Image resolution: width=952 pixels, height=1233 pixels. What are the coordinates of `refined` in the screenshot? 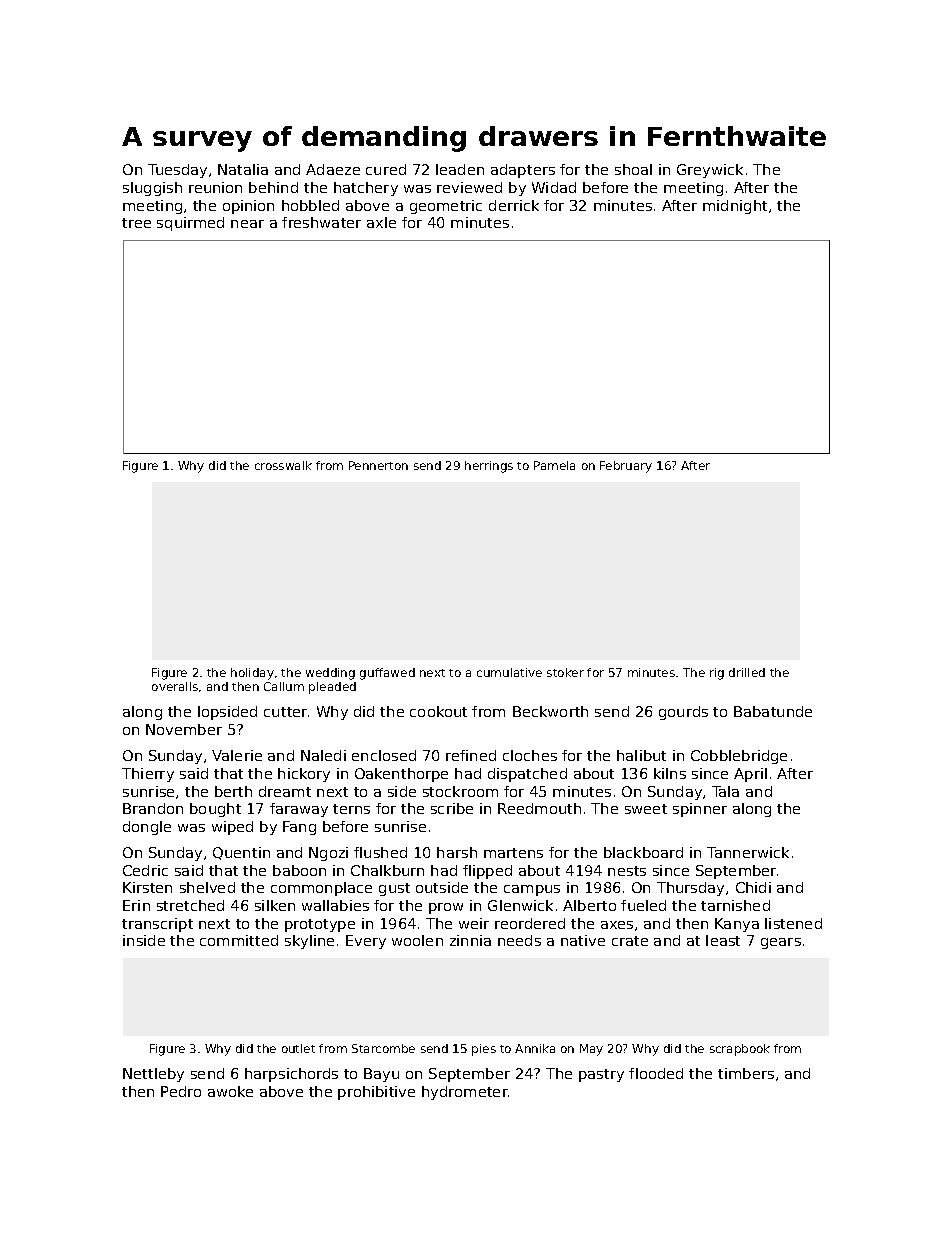 It's located at (471, 755).
